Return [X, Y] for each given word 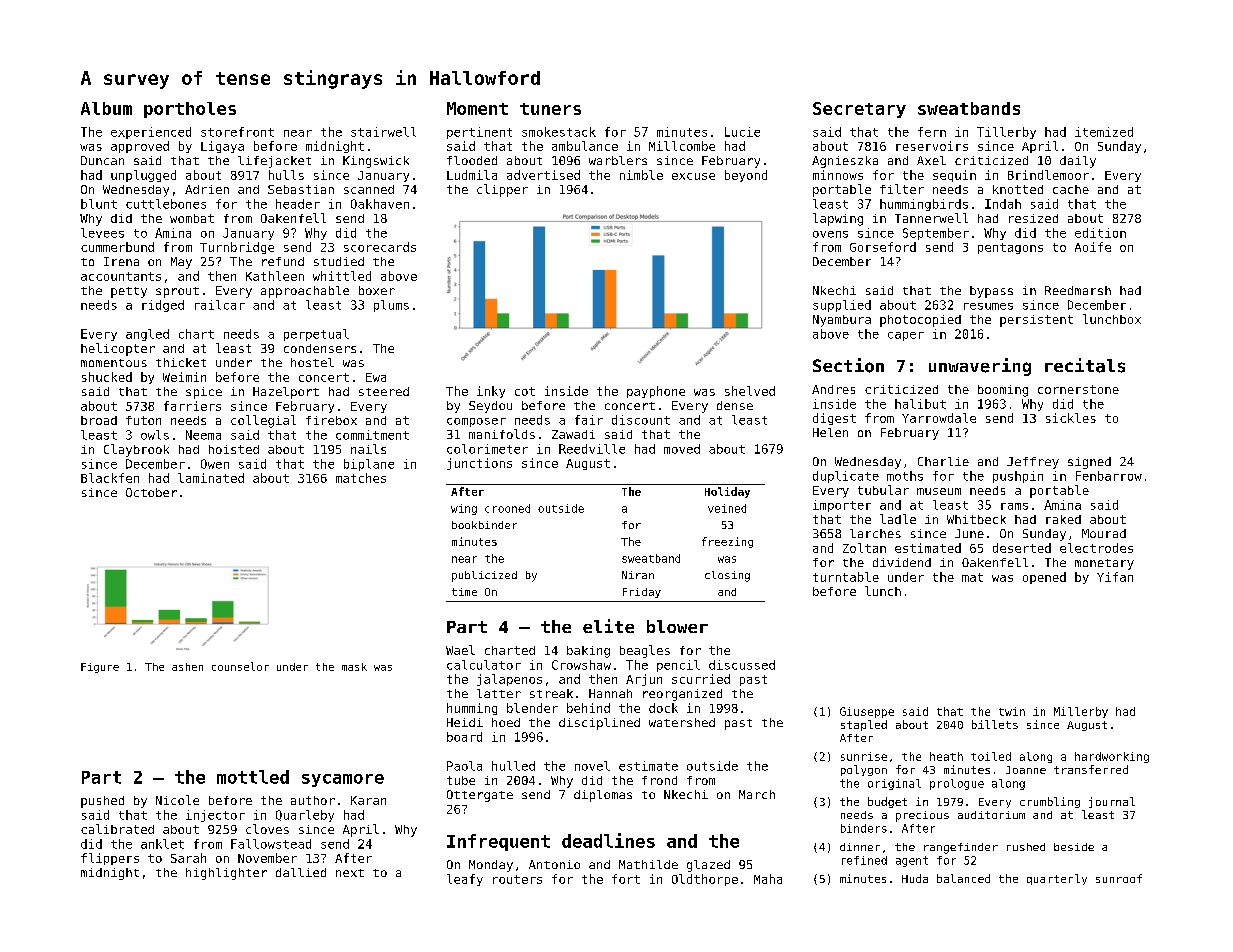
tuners [550, 109]
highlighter [226, 874]
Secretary [859, 110]
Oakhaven [380, 204]
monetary [1104, 564]
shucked [107, 377]
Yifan [1115, 577]
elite [608, 626]
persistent [1036, 321]
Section [848, 365]
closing [727, 576]
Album [106, 108]
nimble [641, 175]
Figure [100, 668]
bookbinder [484, 525]
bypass [991, 292]
